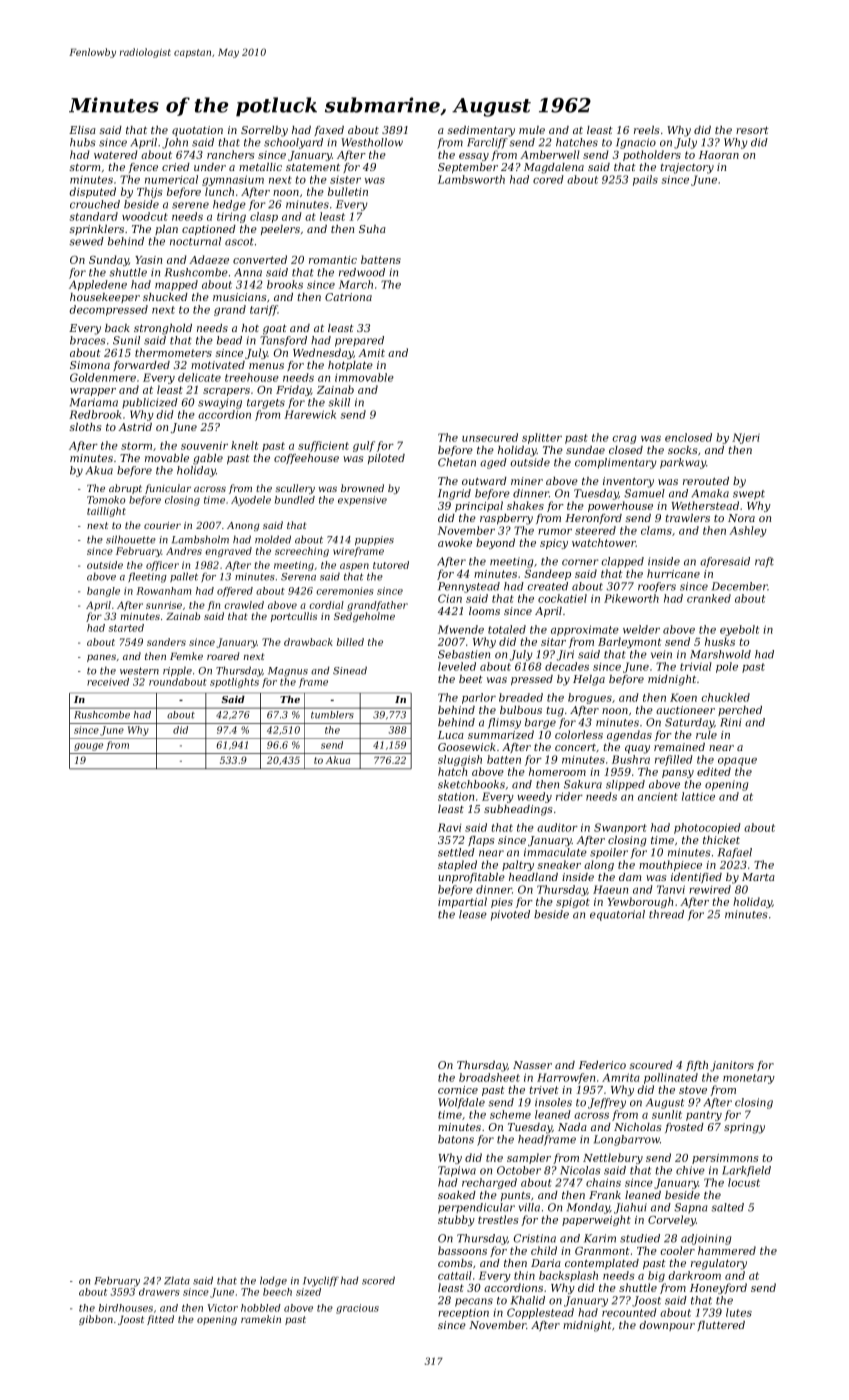 The height and width of the screenshot is (1400, 849). Describe the element at coordinates (177, 1280) in the screenshot. I see `Zlata` at that location.
